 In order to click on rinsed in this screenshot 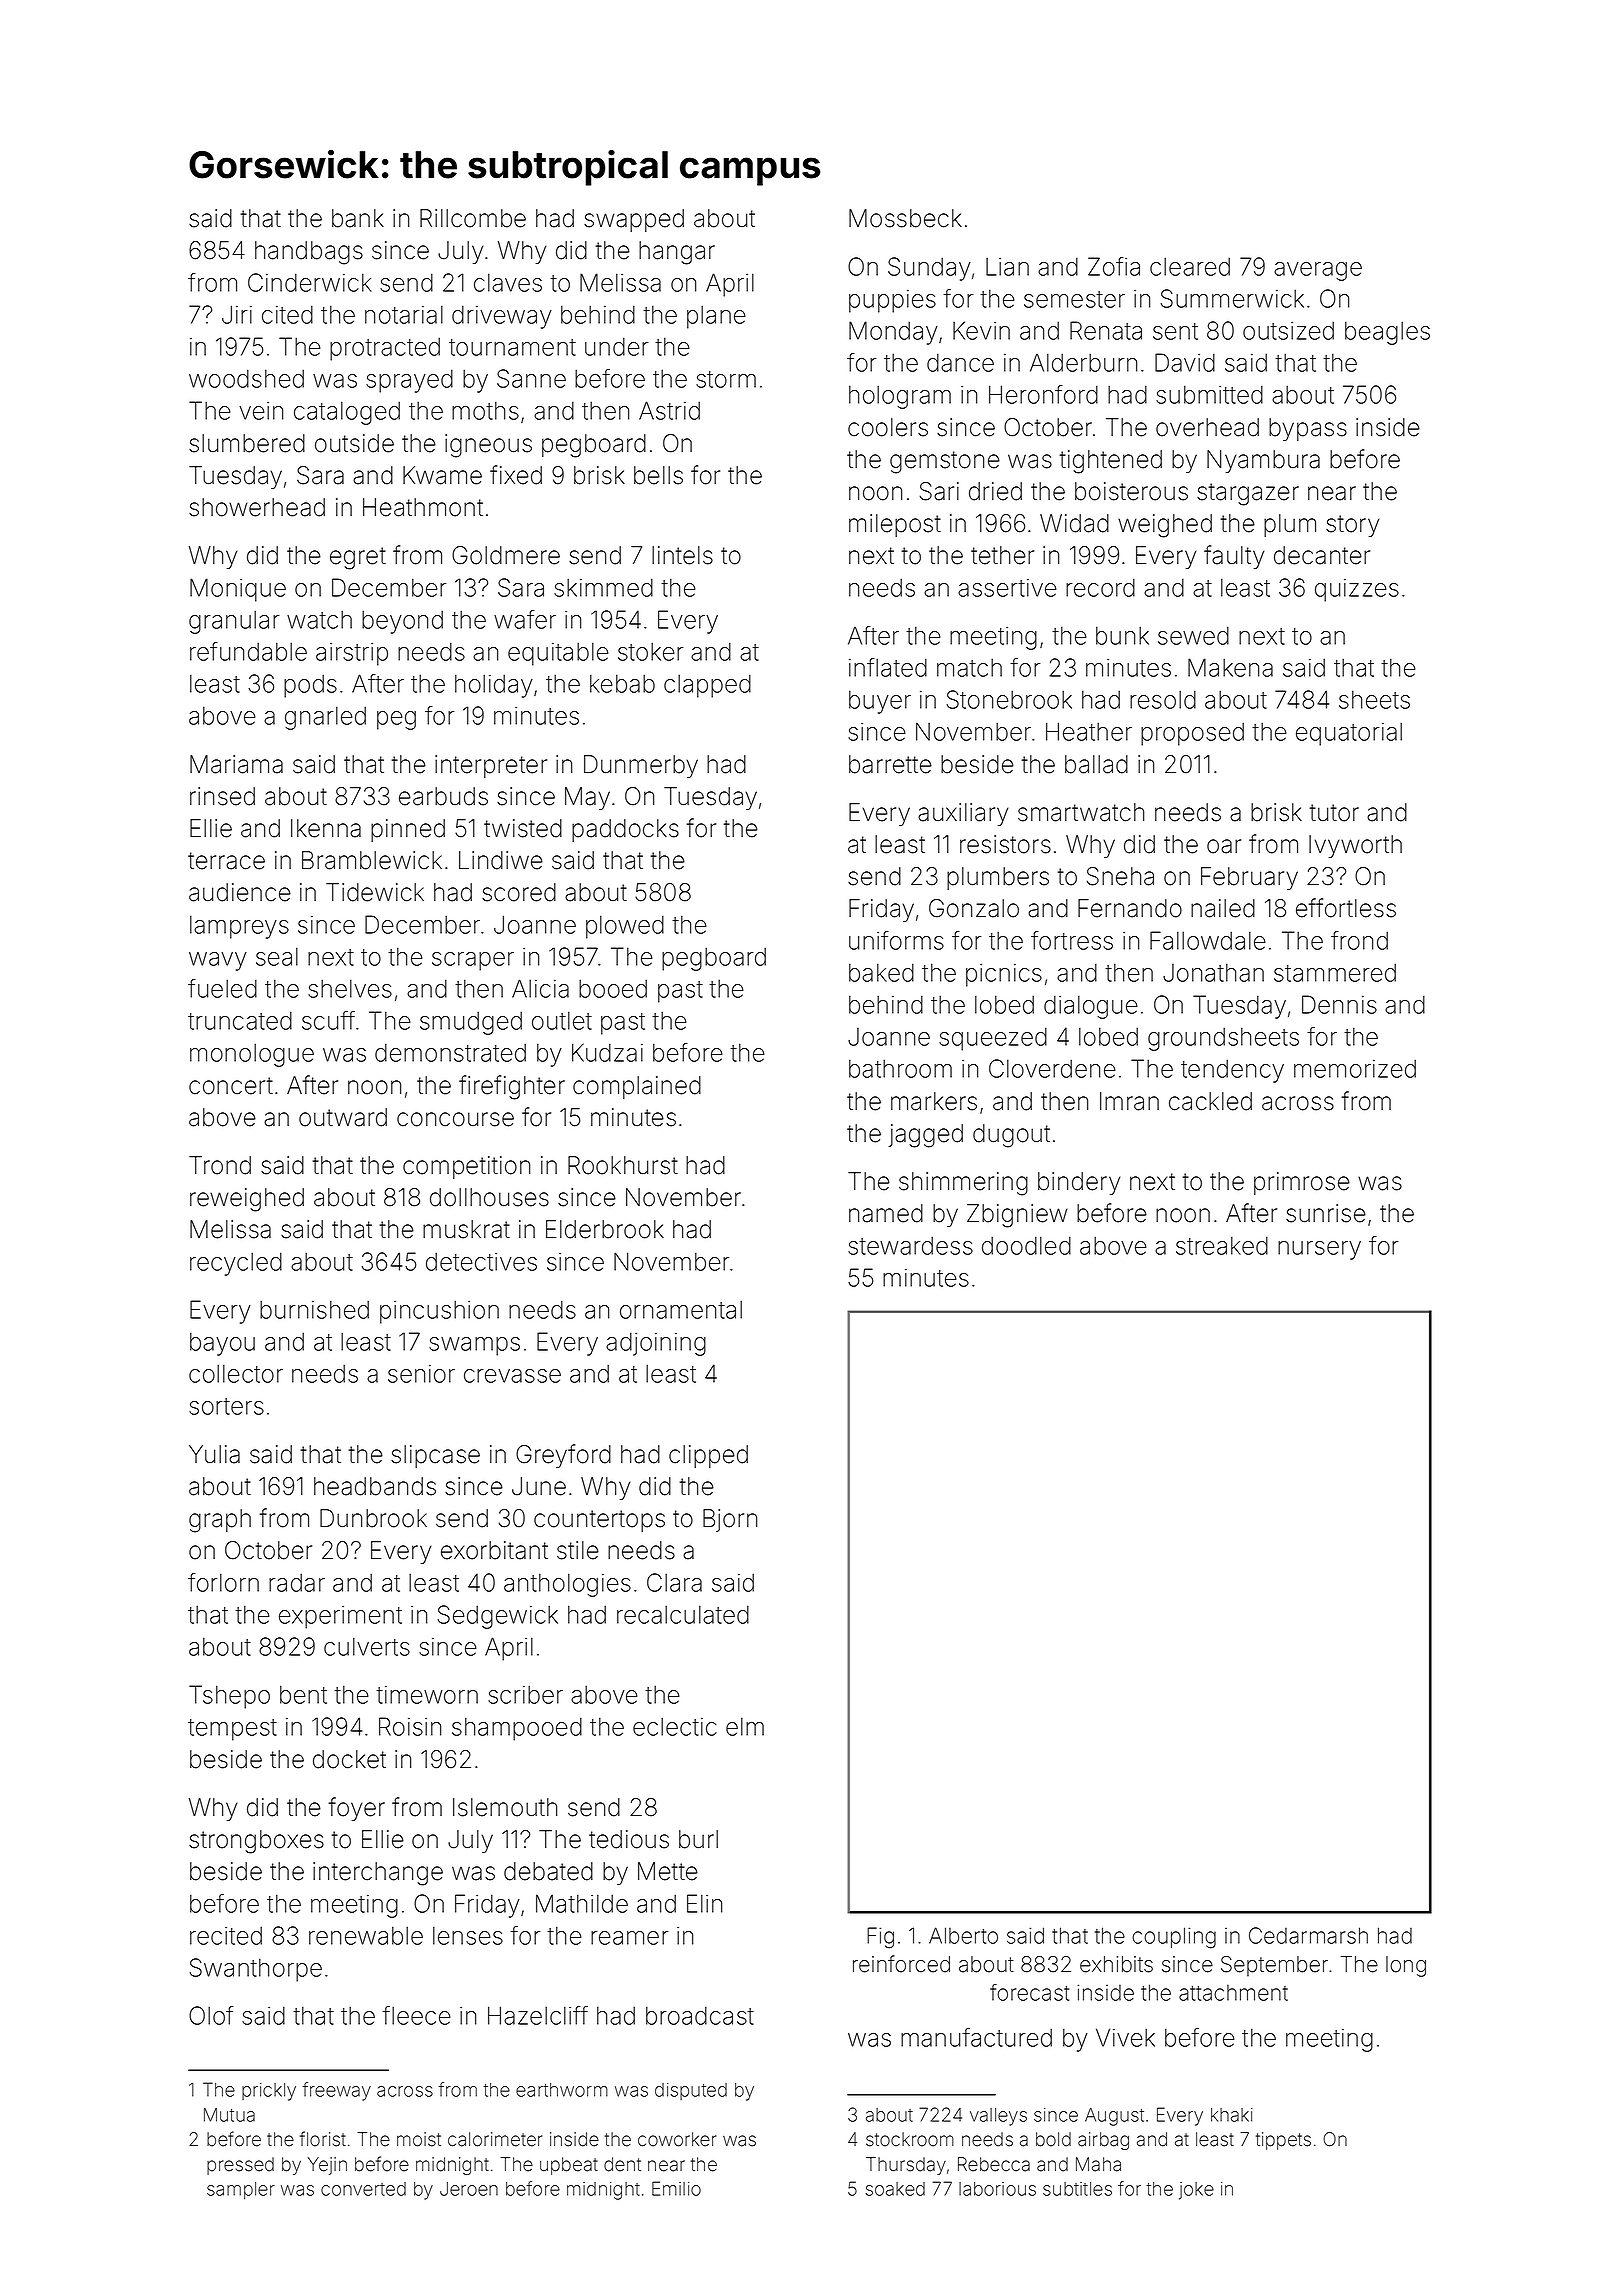, I will do `click(222, 796)`.
